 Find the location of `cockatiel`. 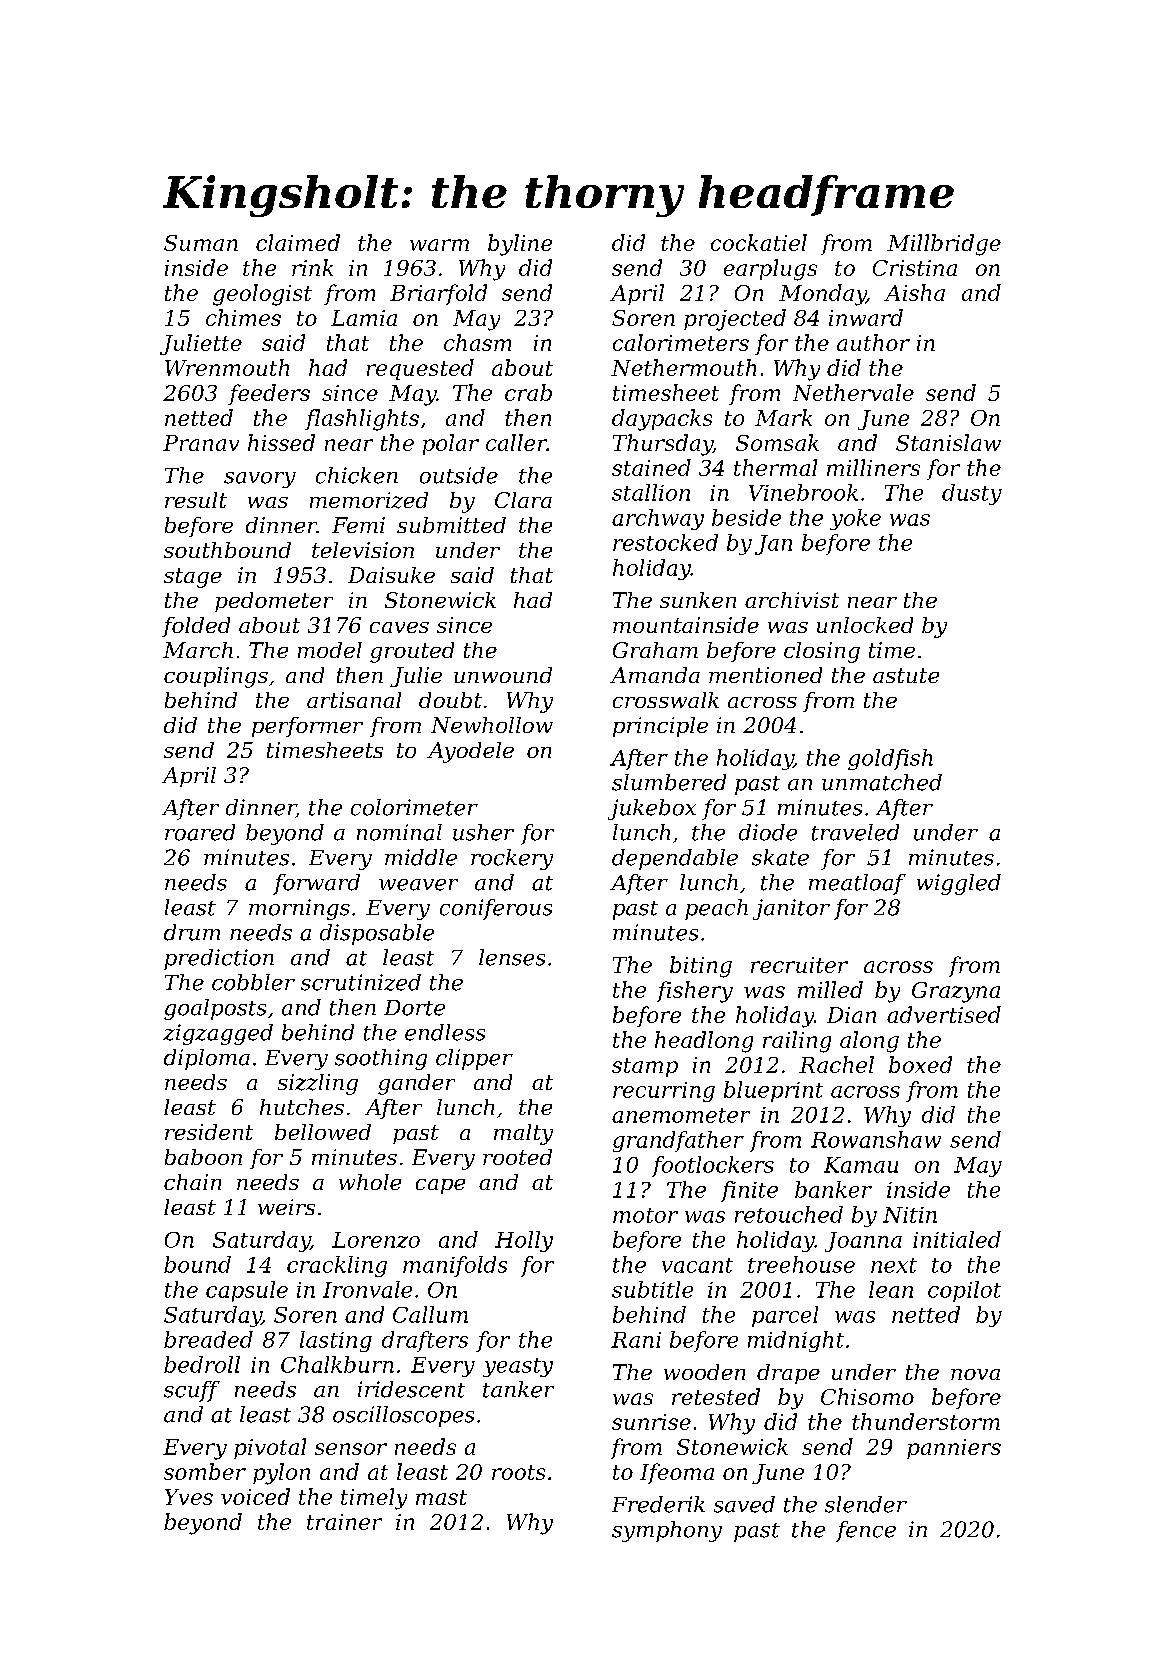

cockatiel is located at coordinates (759, 242).
